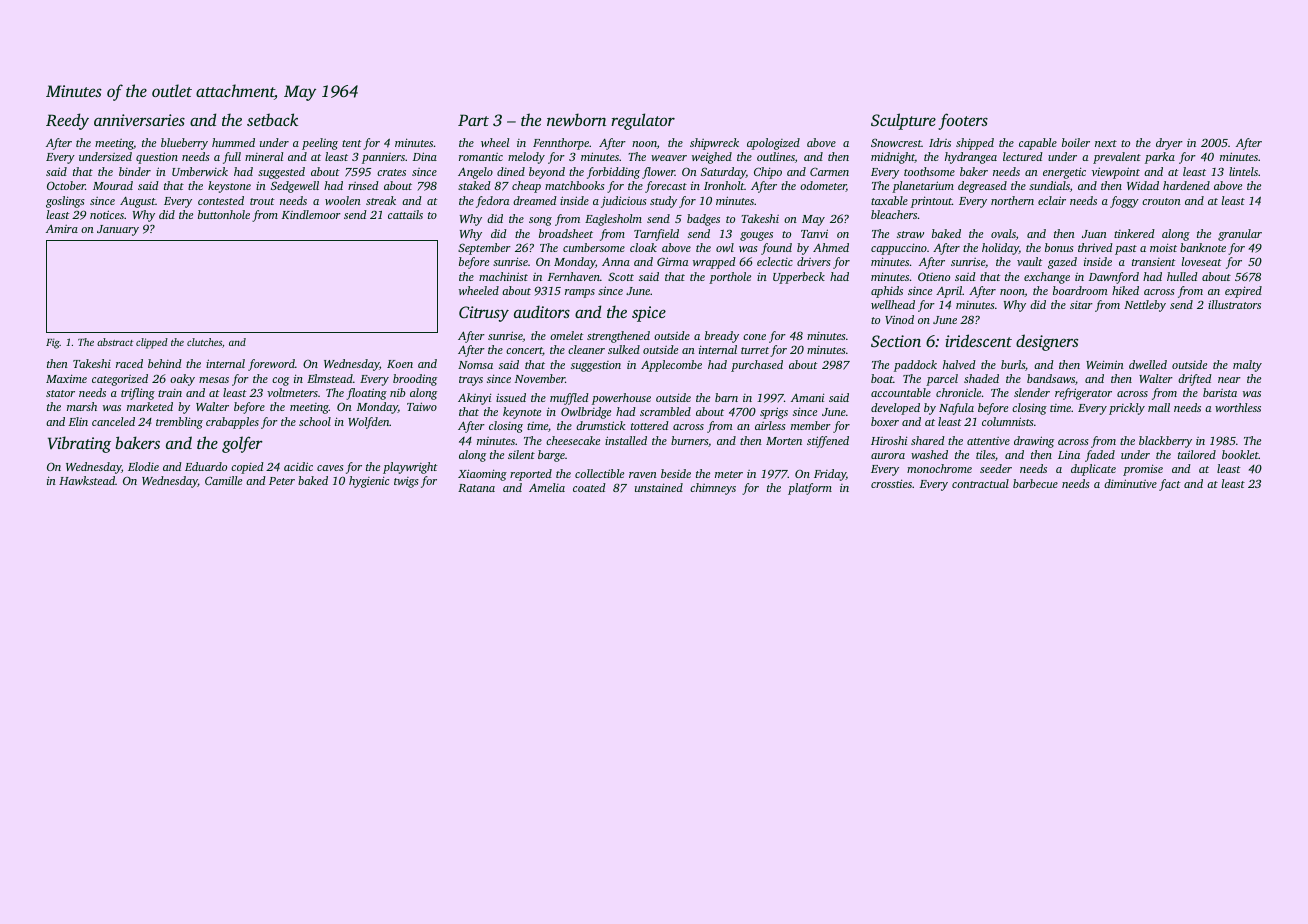  I want to click on January, so click(118, 230).
